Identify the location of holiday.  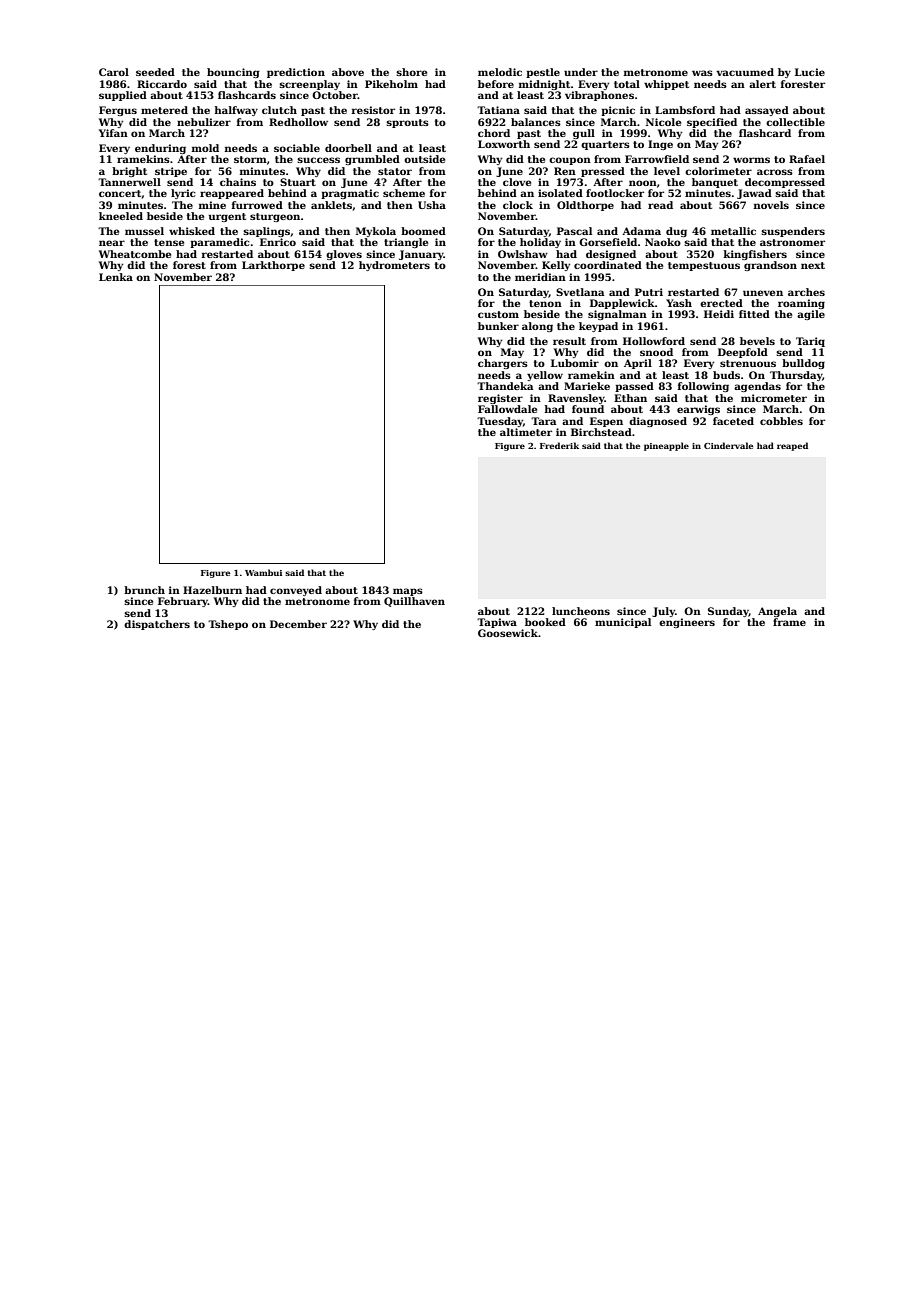
(540, 243).
